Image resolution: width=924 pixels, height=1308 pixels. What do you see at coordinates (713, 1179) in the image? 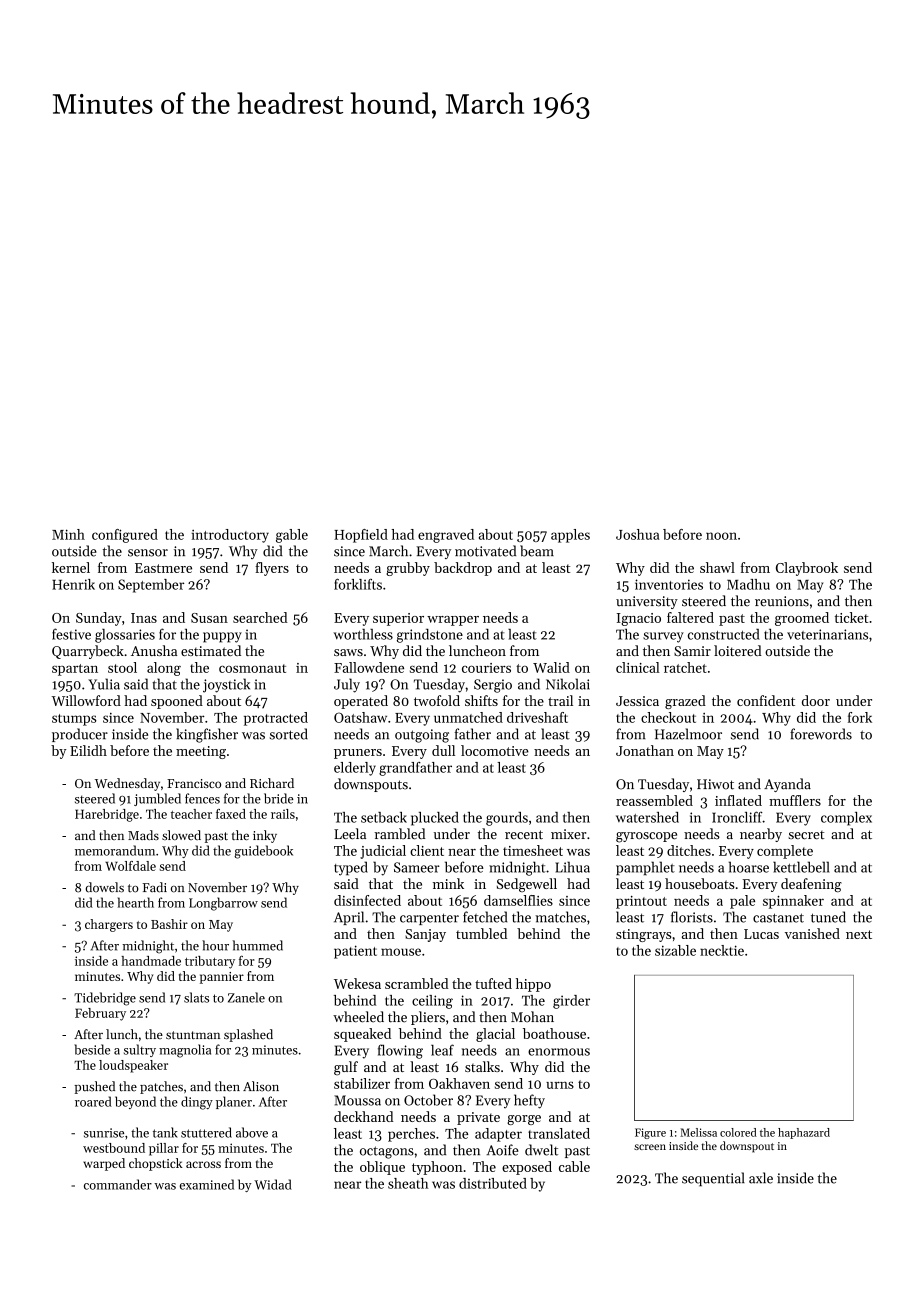
I see `sequential` at bounding box center [713, 1179].
